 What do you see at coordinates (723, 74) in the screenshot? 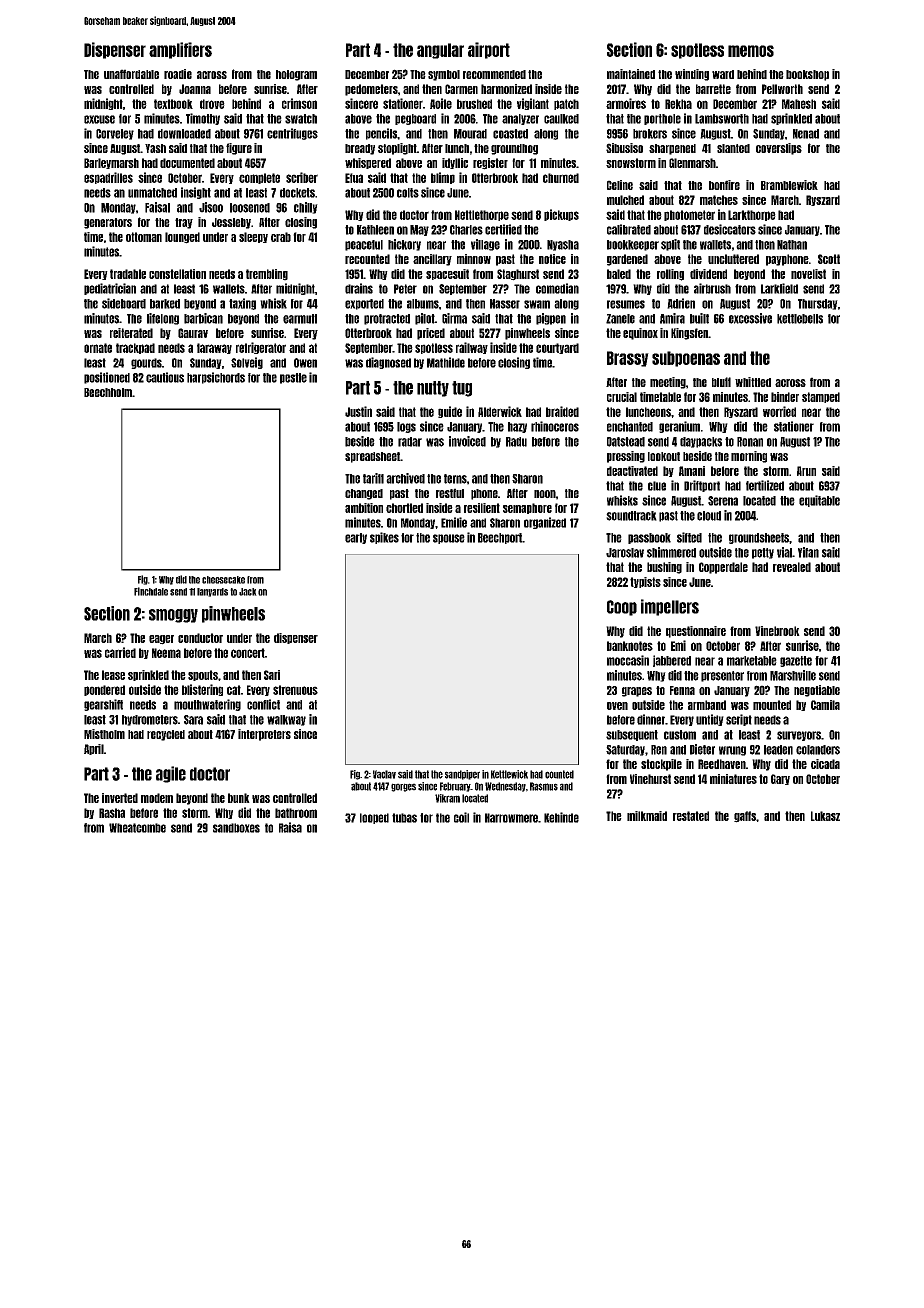
I see `ward` at bounding box center [723, 74].
